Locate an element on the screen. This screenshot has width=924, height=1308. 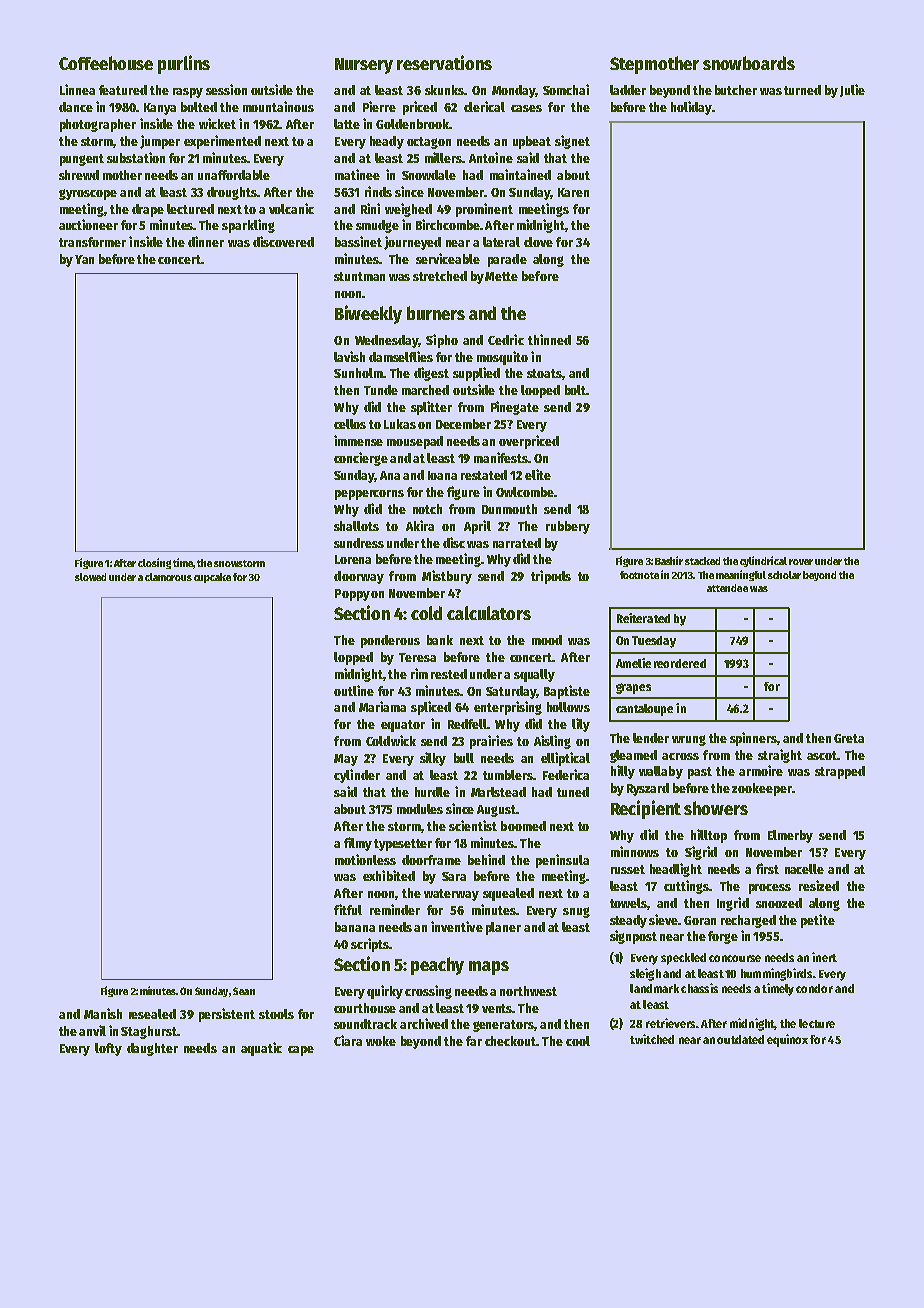
reservations is located at coordinates (444, 62).
